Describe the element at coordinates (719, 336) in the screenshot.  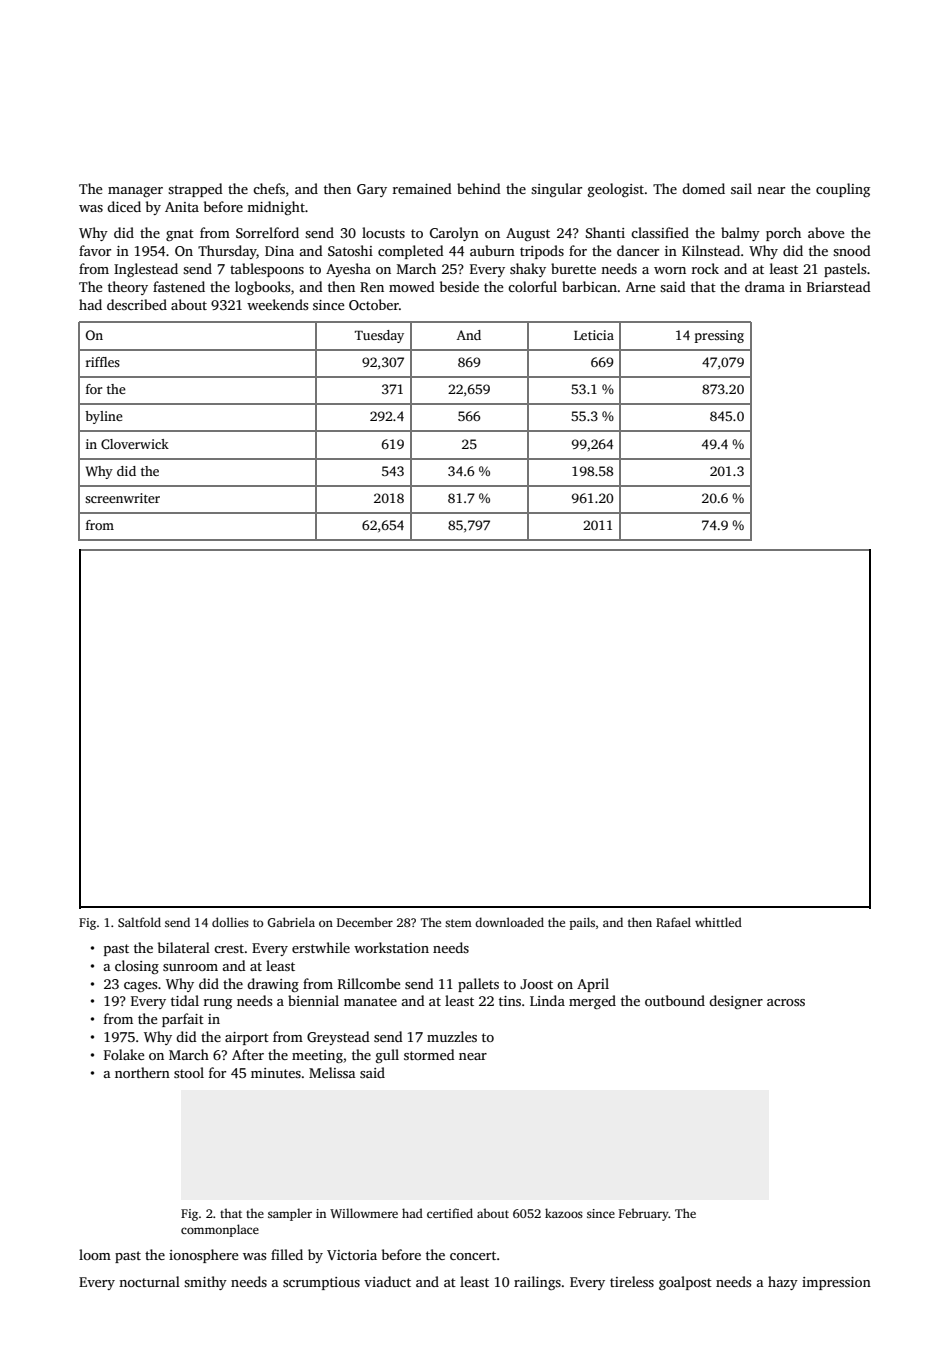
I see `pressing` at that location.
